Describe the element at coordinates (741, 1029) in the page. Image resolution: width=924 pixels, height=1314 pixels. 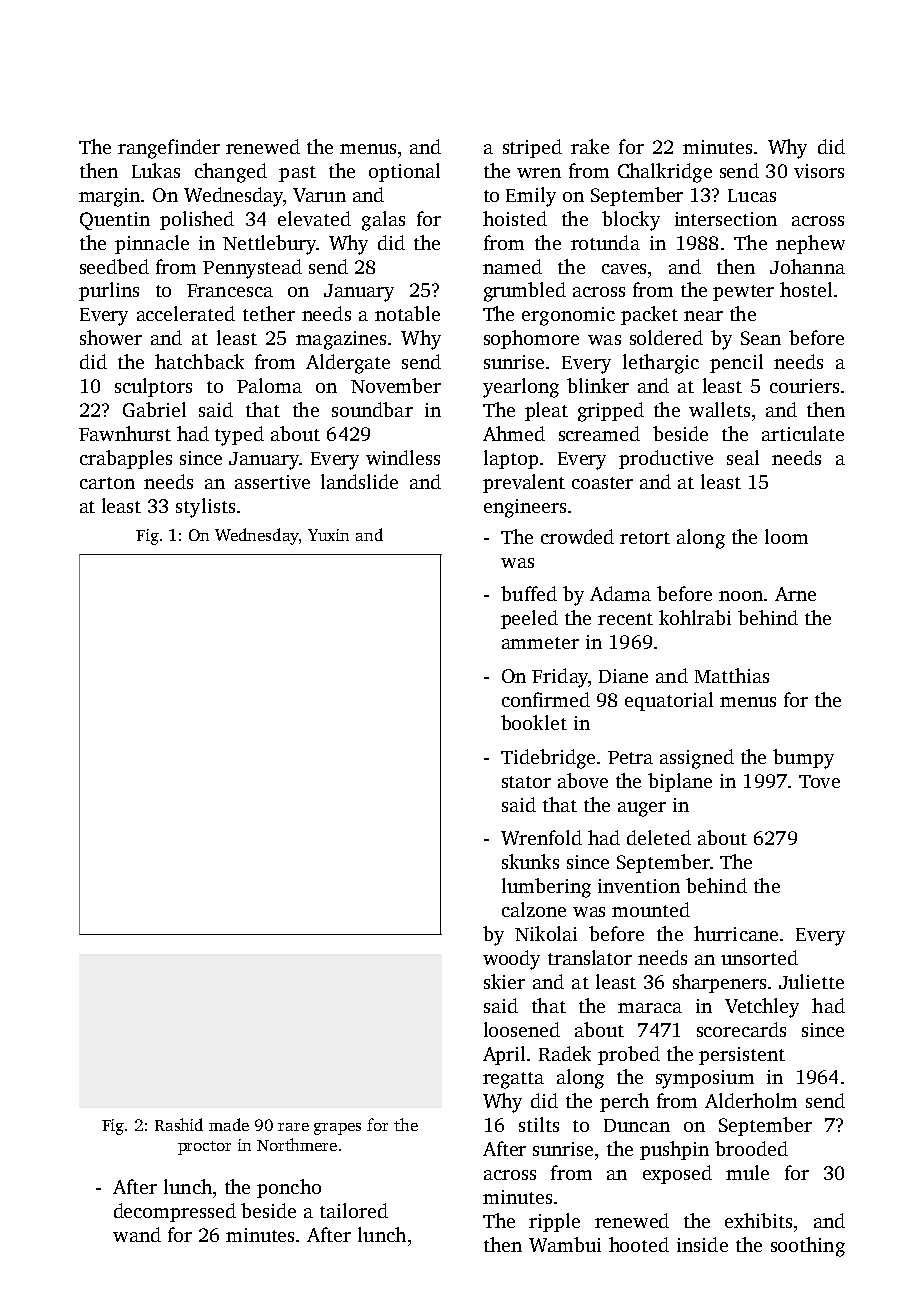
I see `scorecards` at that location.
